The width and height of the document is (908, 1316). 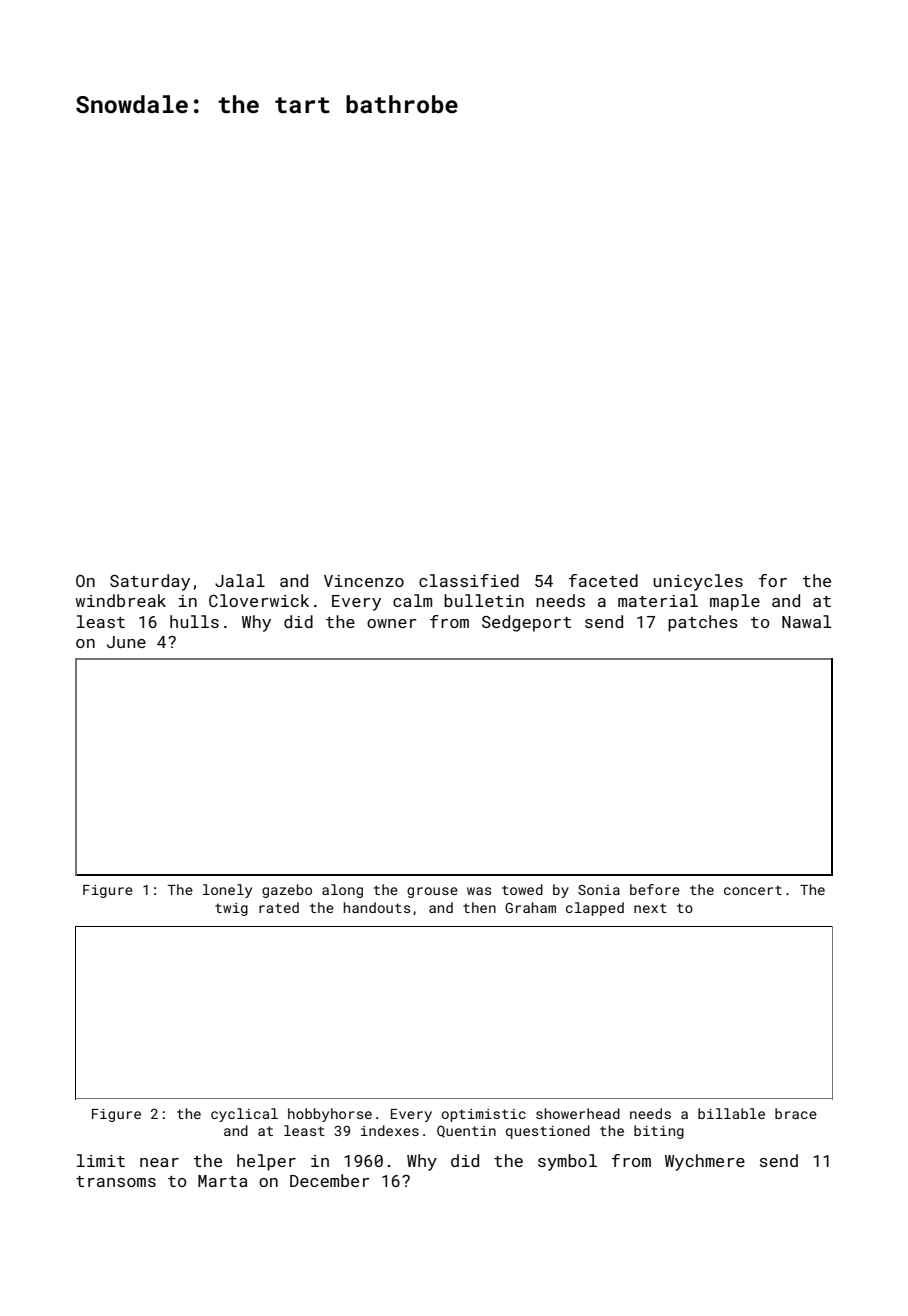 What do you see at coordinates (126, 642) in the document?
I see `June` at bounding box center [126, 642].
